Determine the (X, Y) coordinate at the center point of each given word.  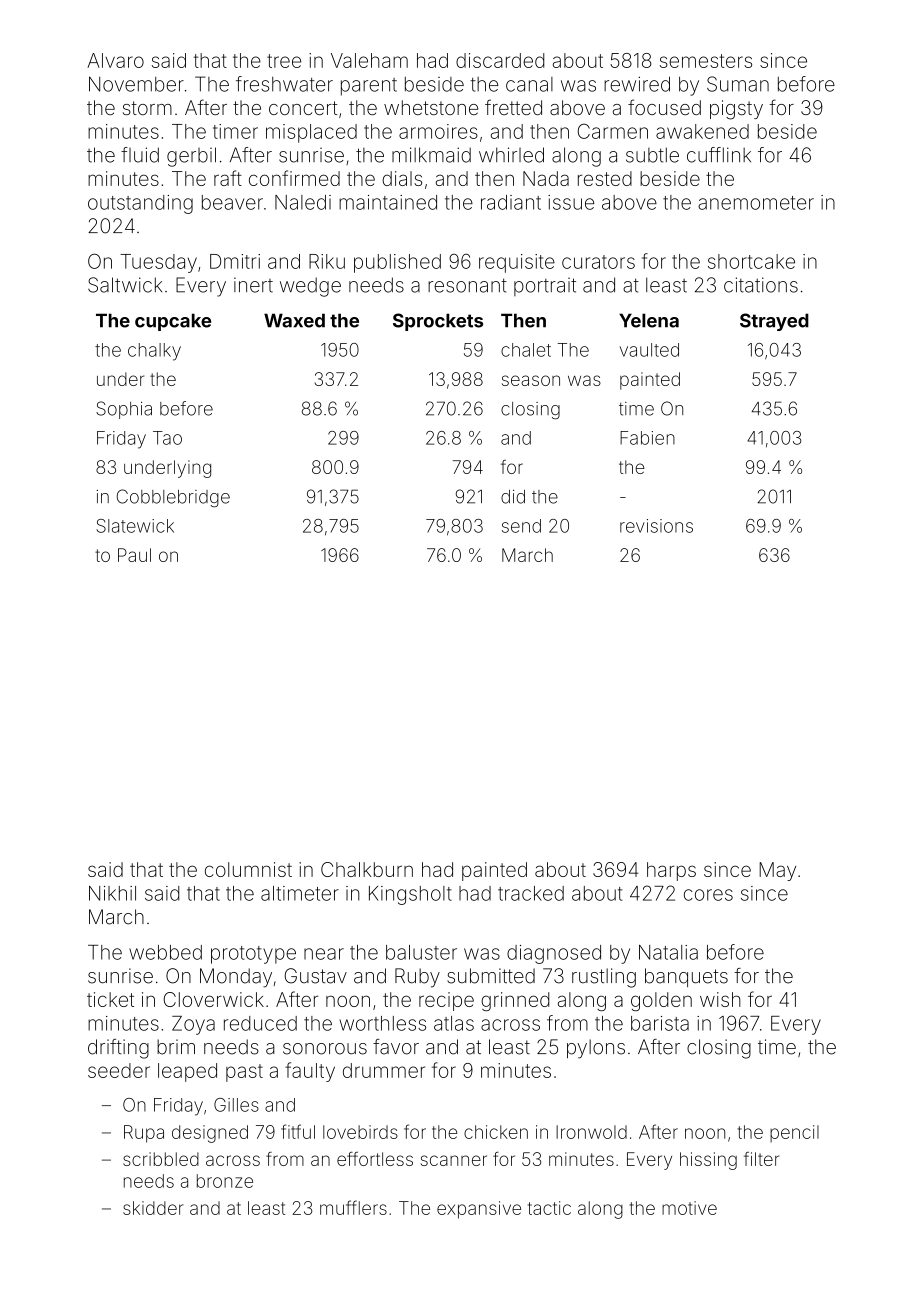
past (244, 1073)
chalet (526, 350)
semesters (706, 61)
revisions (656, 526)
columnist (248, 869)
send (521, 526)
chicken (496, 1132)
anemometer (756, 203)
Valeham (369, 60)
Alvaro (115, 60)
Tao (167, 438)
